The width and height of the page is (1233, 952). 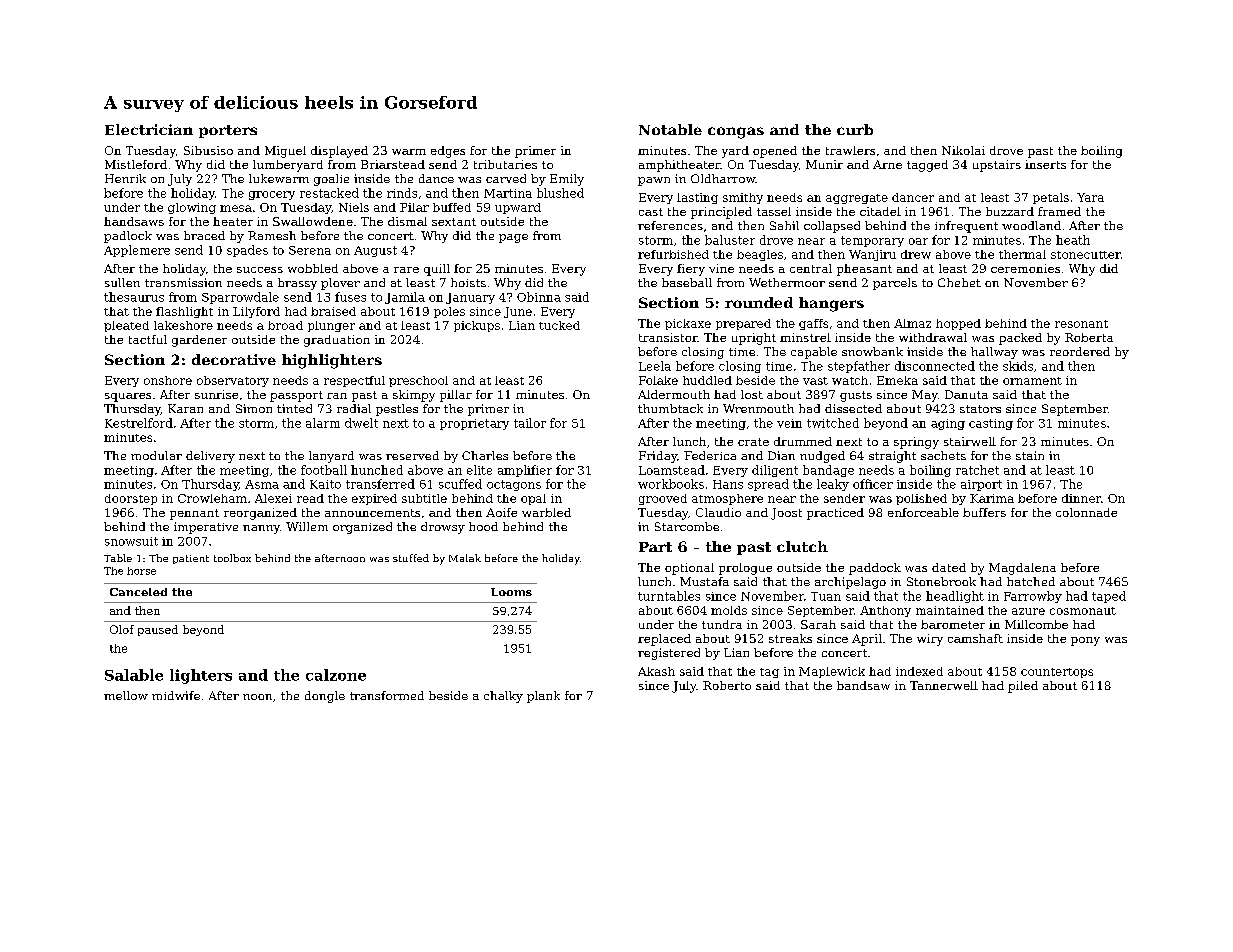 I want to click on Electrician, so click(x=149, y=129).
